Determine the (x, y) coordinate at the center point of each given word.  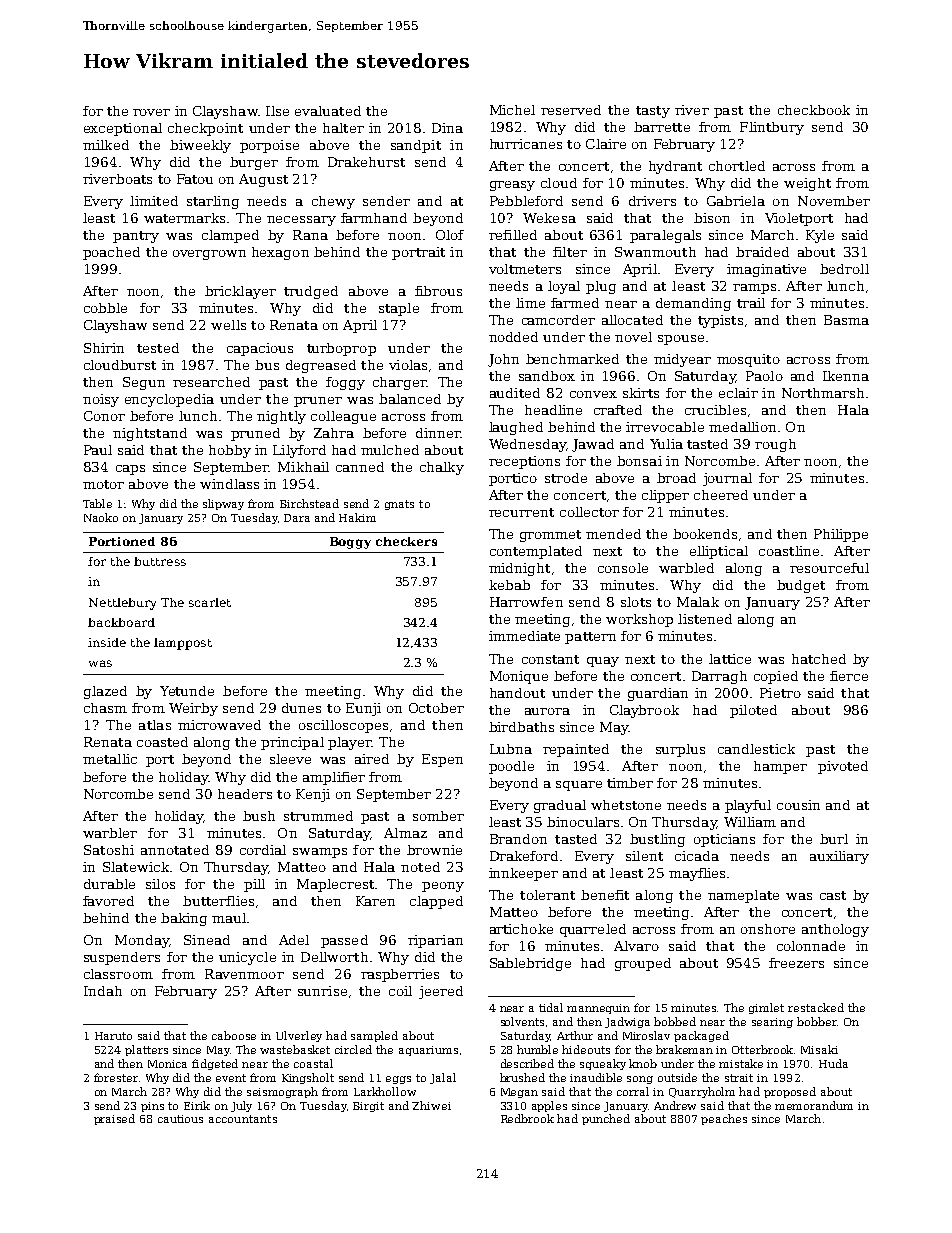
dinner (438, 433)
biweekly (200, 146)
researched (211, 382)
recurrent (521, 512)
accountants (243, 1119)
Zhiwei (431, 1105)
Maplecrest (335, 885)
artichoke (521, 929)
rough (775, 445)
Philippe (841, 535)
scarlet (210, 602)
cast (833, 895)
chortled (737, 166)
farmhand (374, 218)
